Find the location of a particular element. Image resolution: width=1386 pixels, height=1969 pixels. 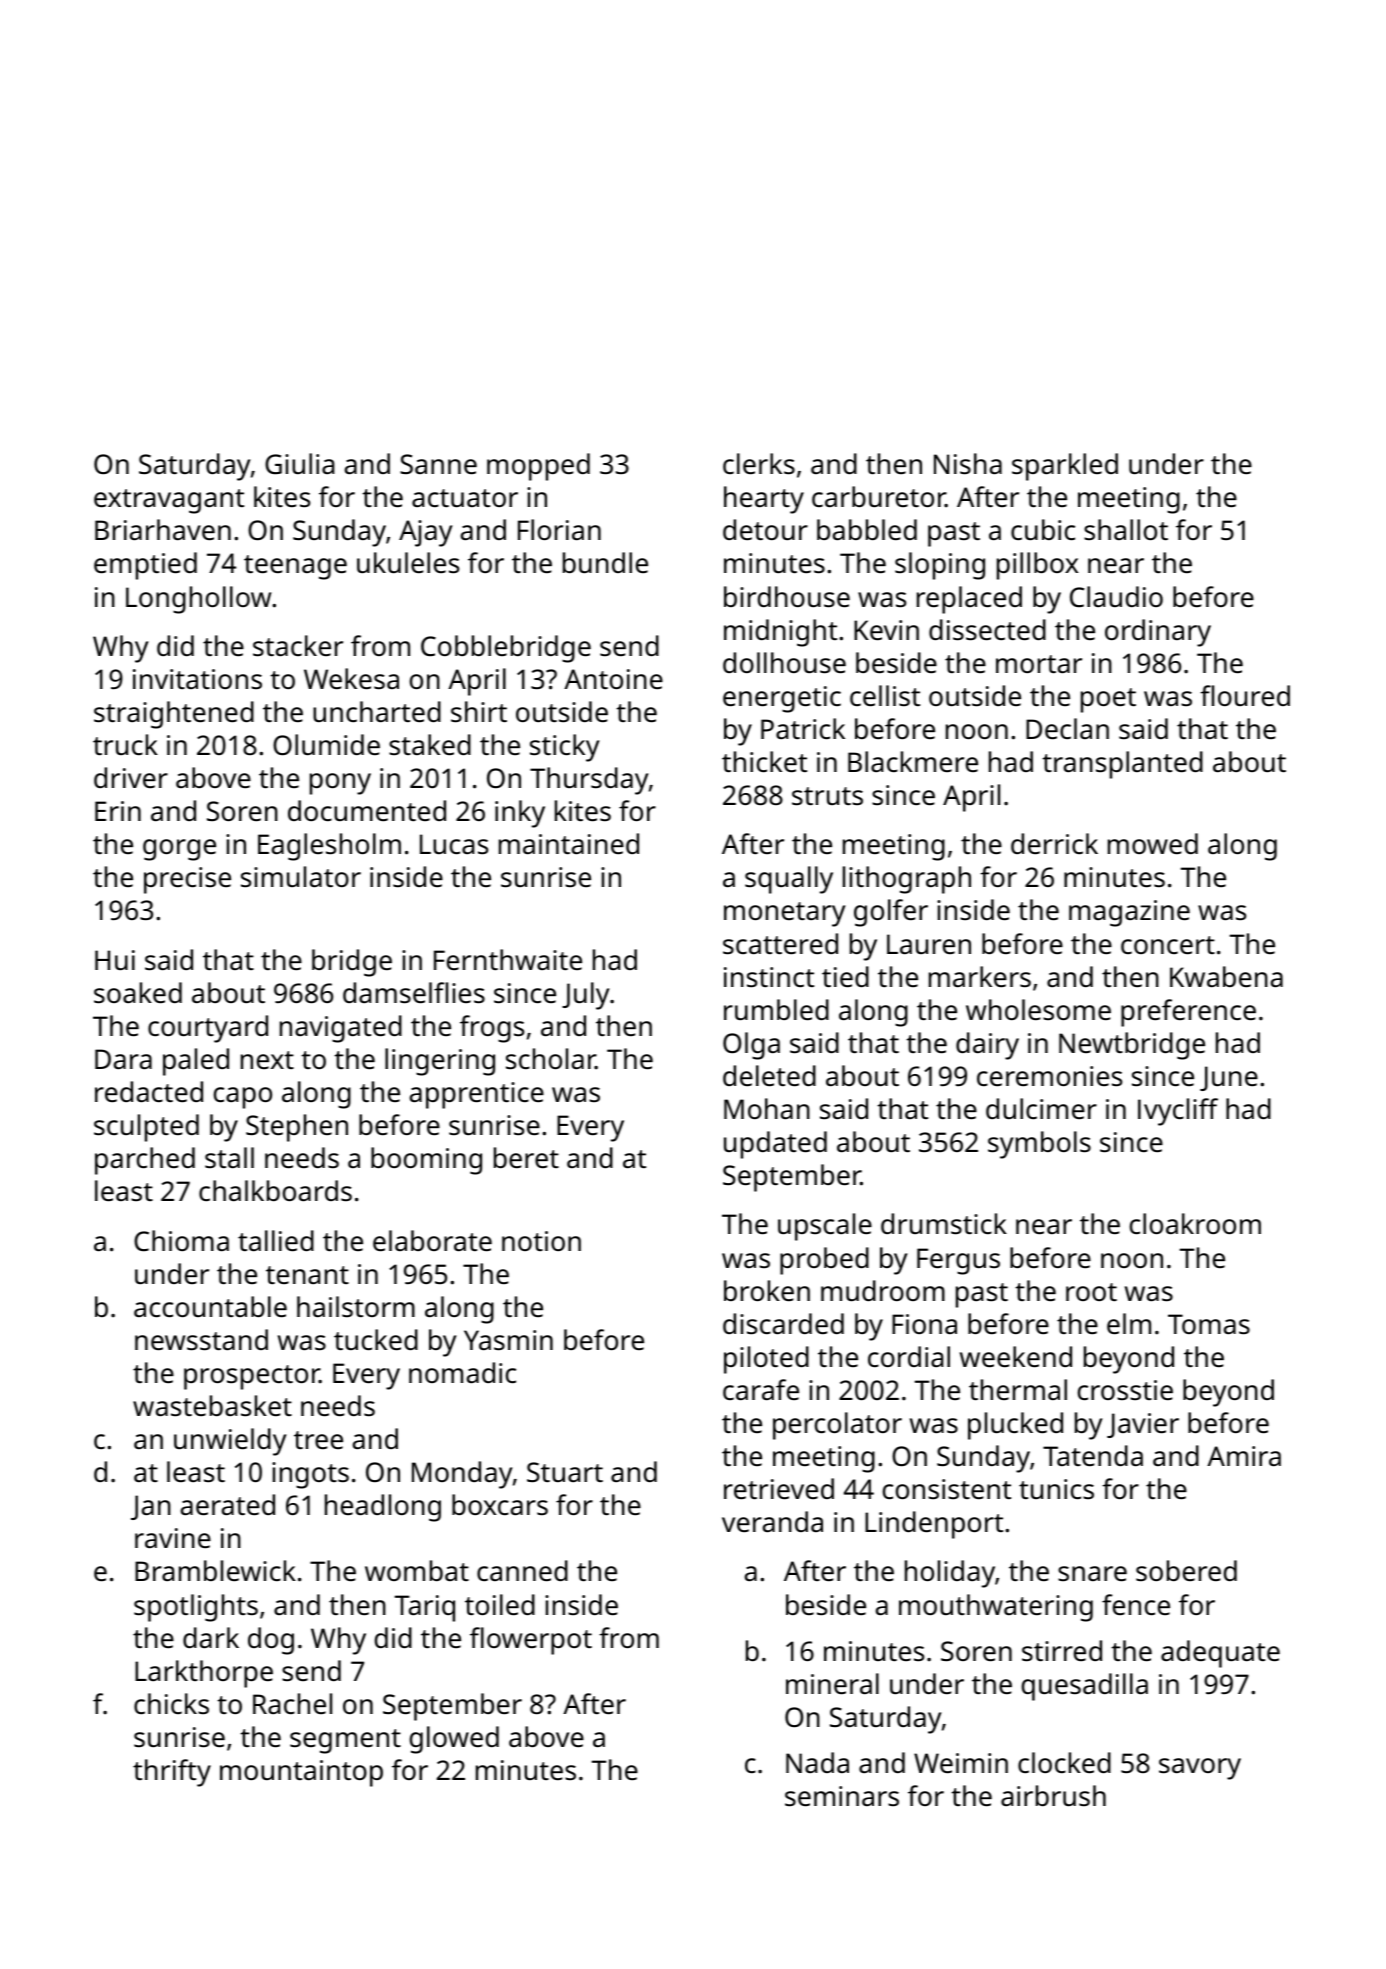

symbols is located at coordinates (1039, 1145).
